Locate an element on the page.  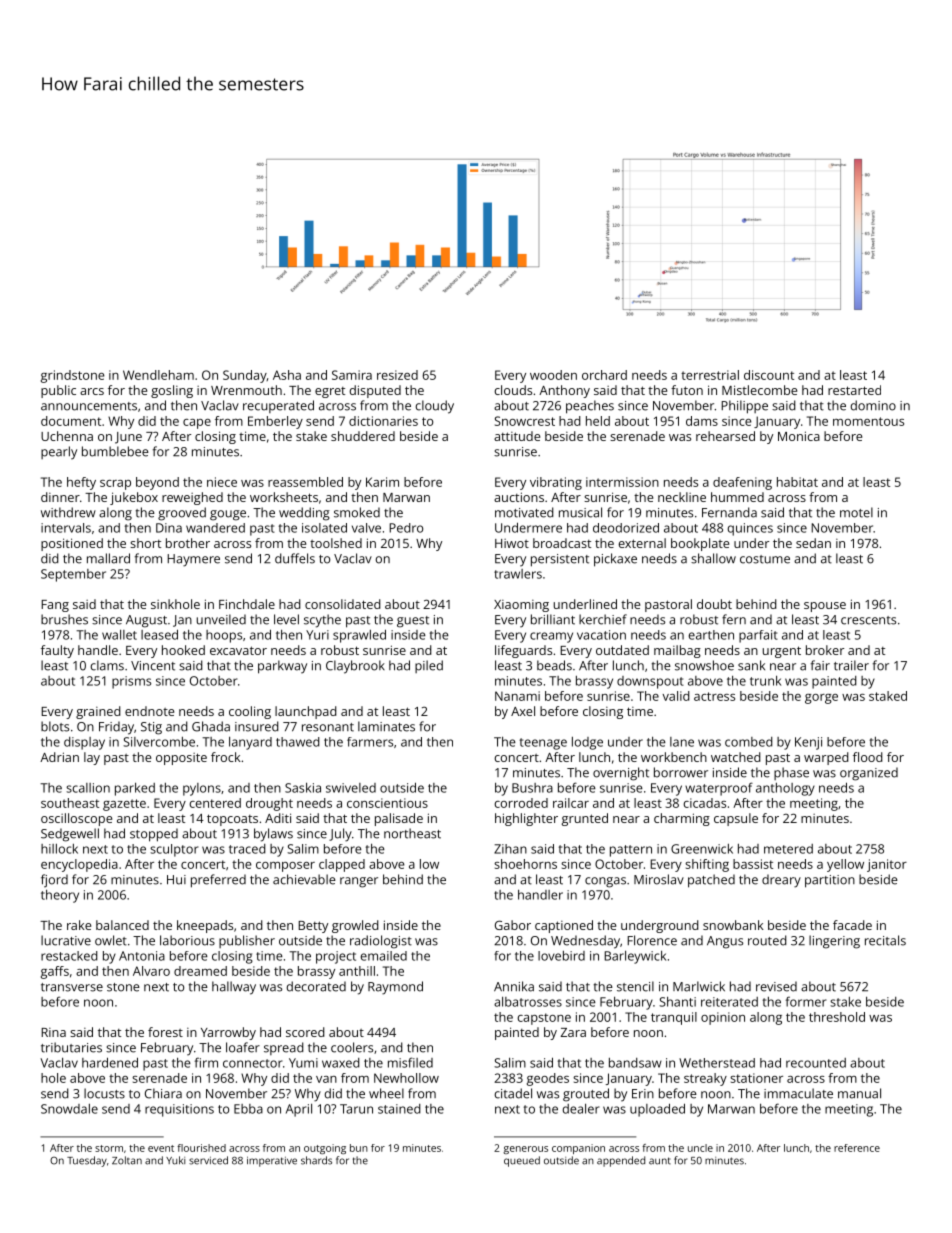
forest is located at coordinates (165, 1032).
